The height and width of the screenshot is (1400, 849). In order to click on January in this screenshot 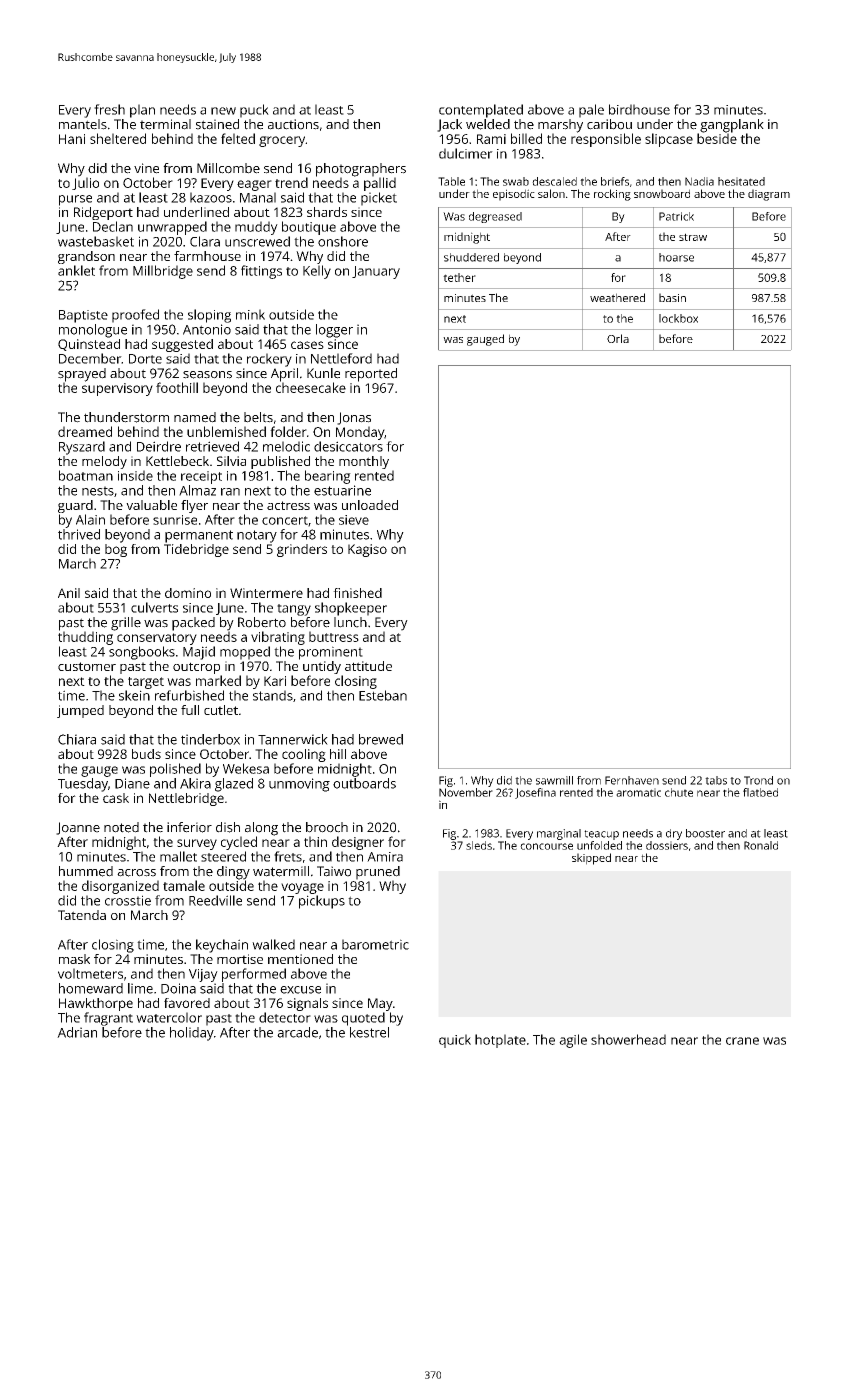, I will do `click(376, 272)`.
